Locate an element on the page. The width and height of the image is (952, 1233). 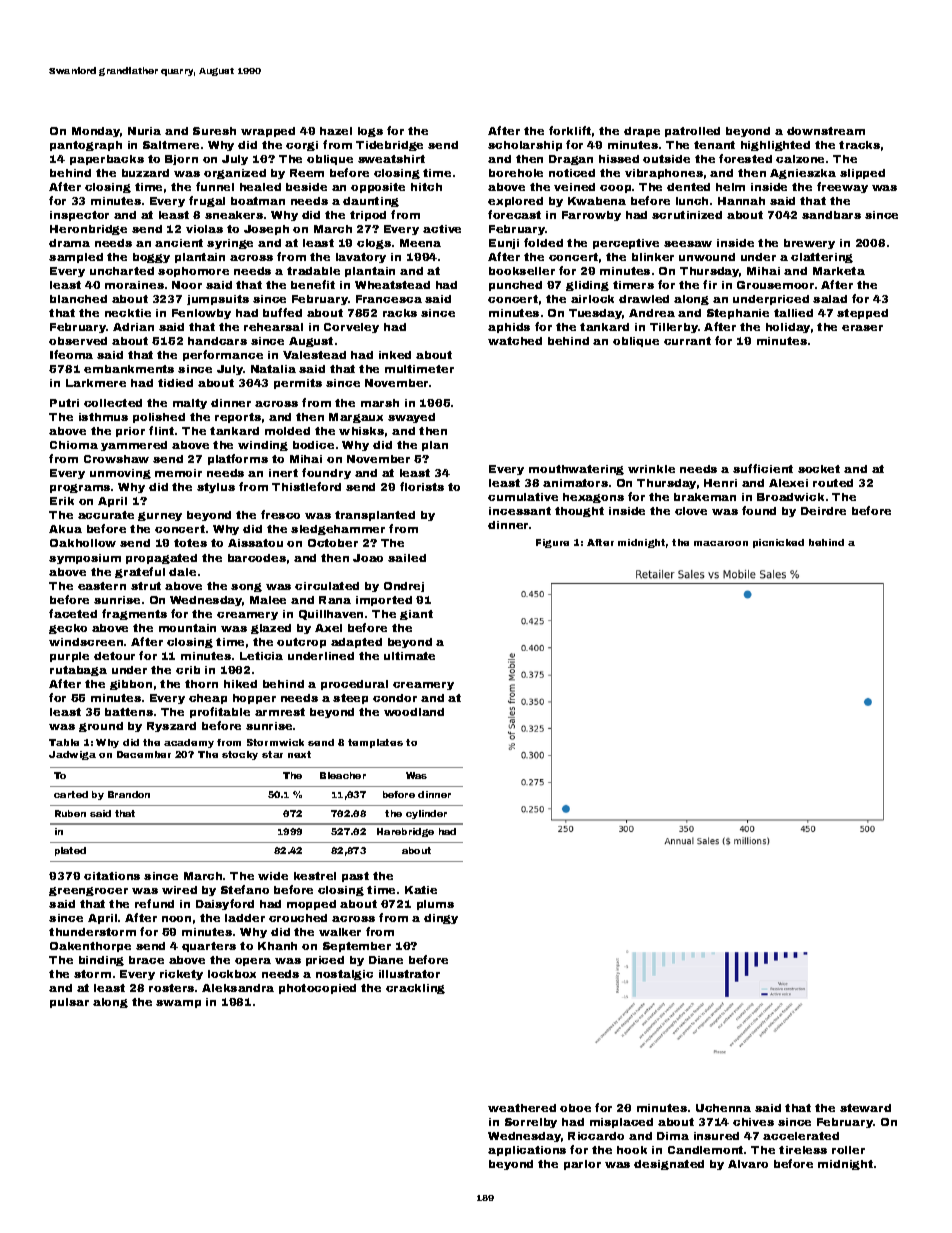
crackling is located at coordinates (415, 989).
